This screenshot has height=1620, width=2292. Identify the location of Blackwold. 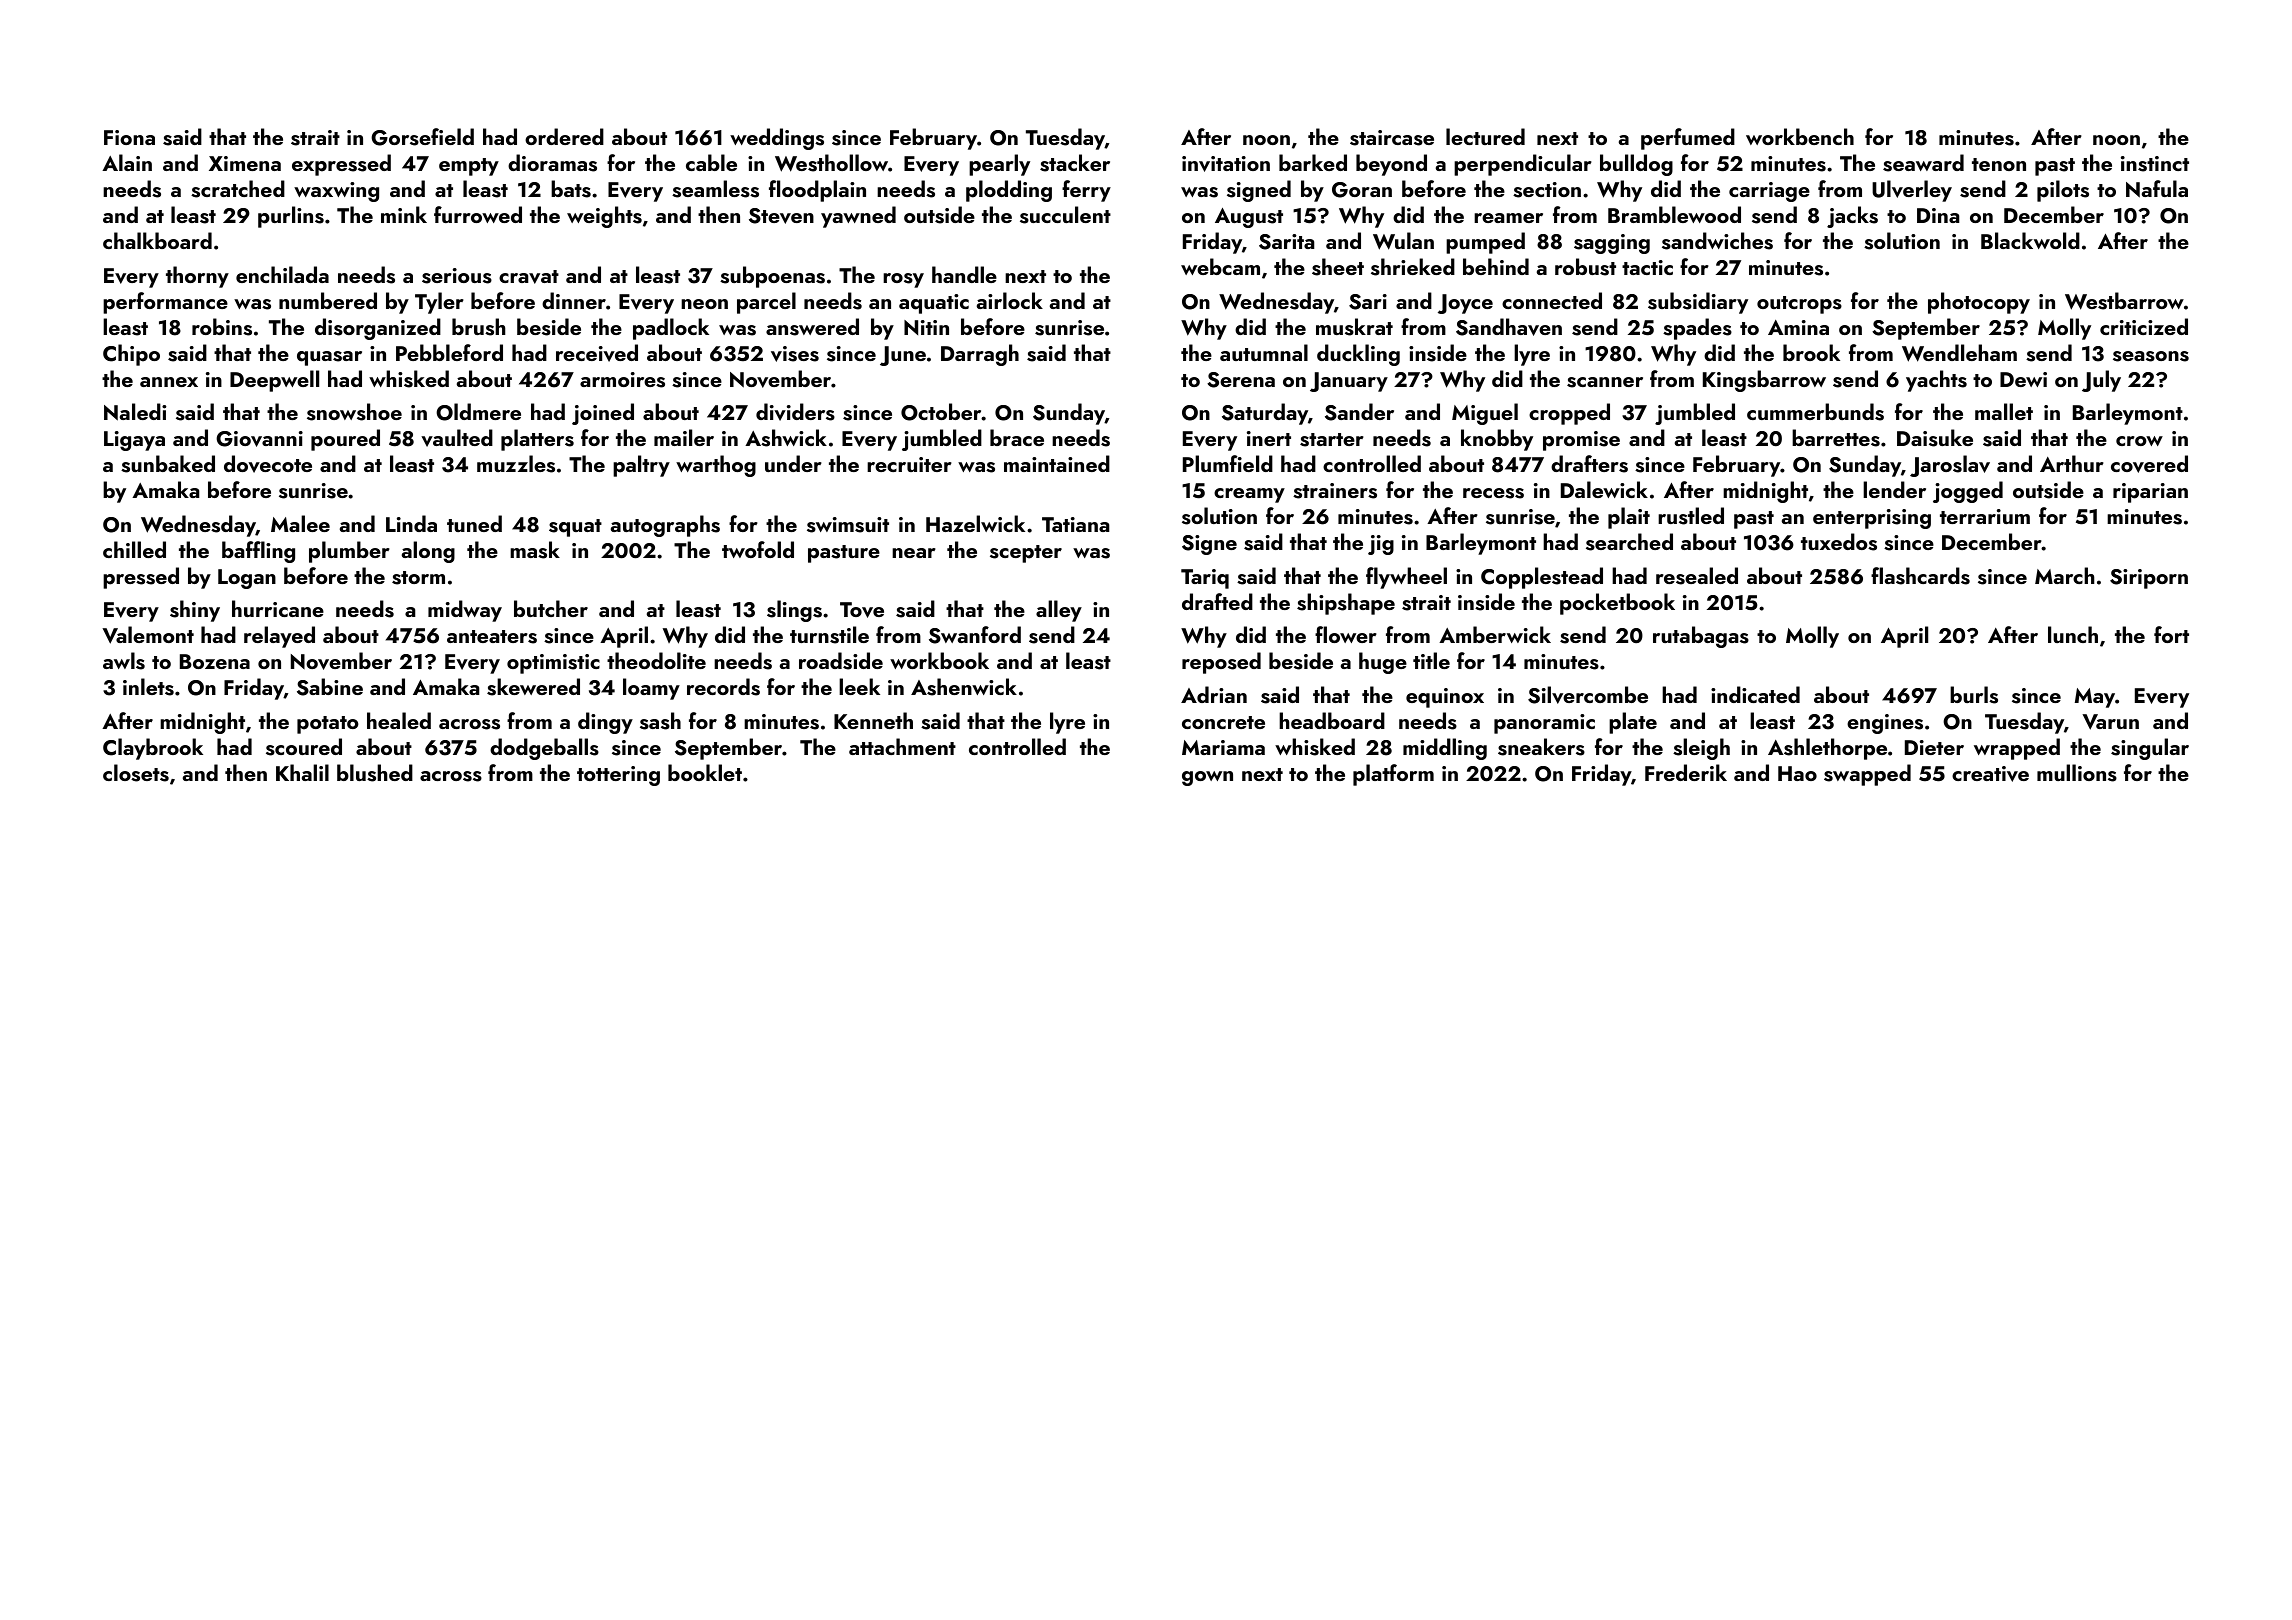
(2030, 240).
